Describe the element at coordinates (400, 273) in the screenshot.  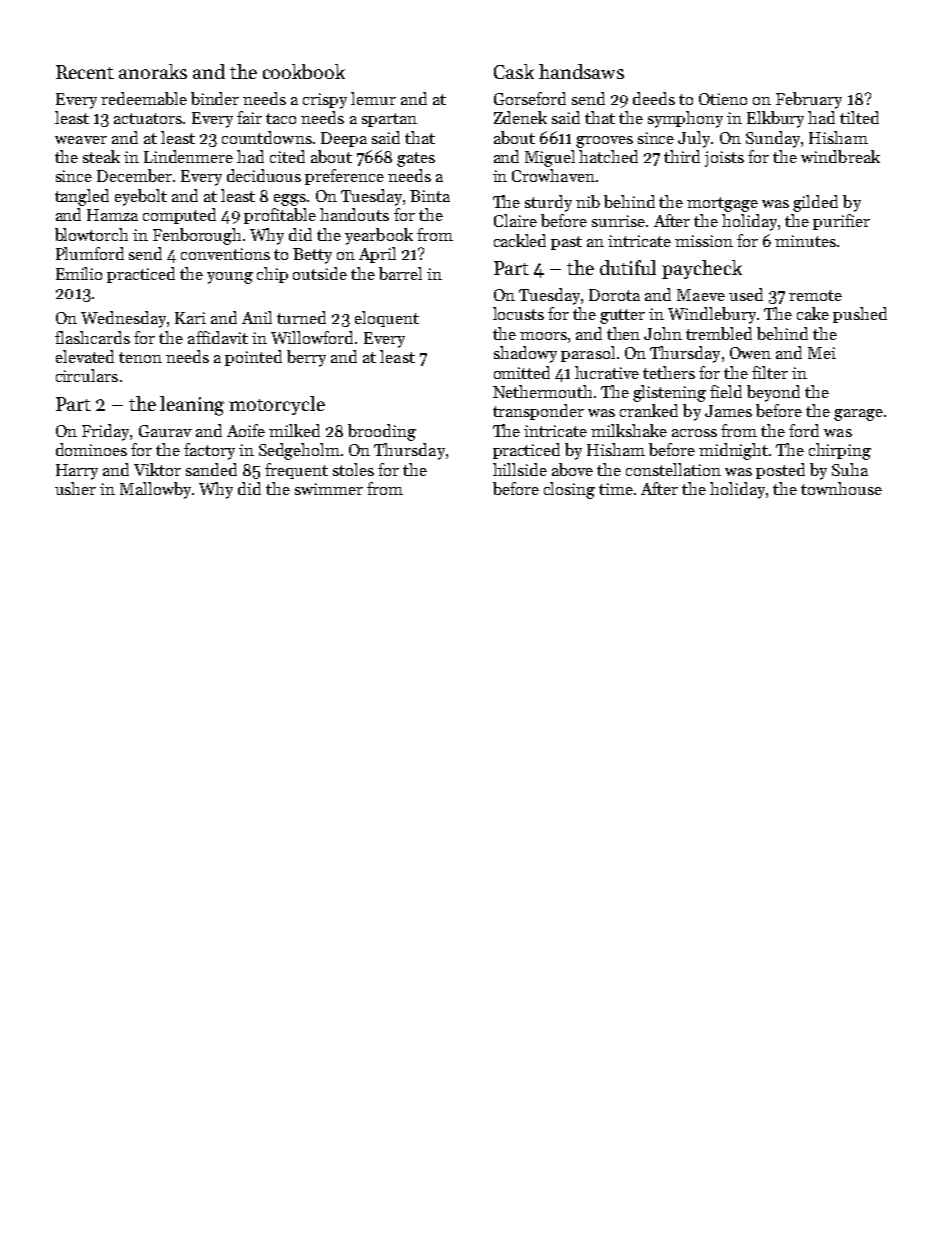
I see `barrel` at that location.
